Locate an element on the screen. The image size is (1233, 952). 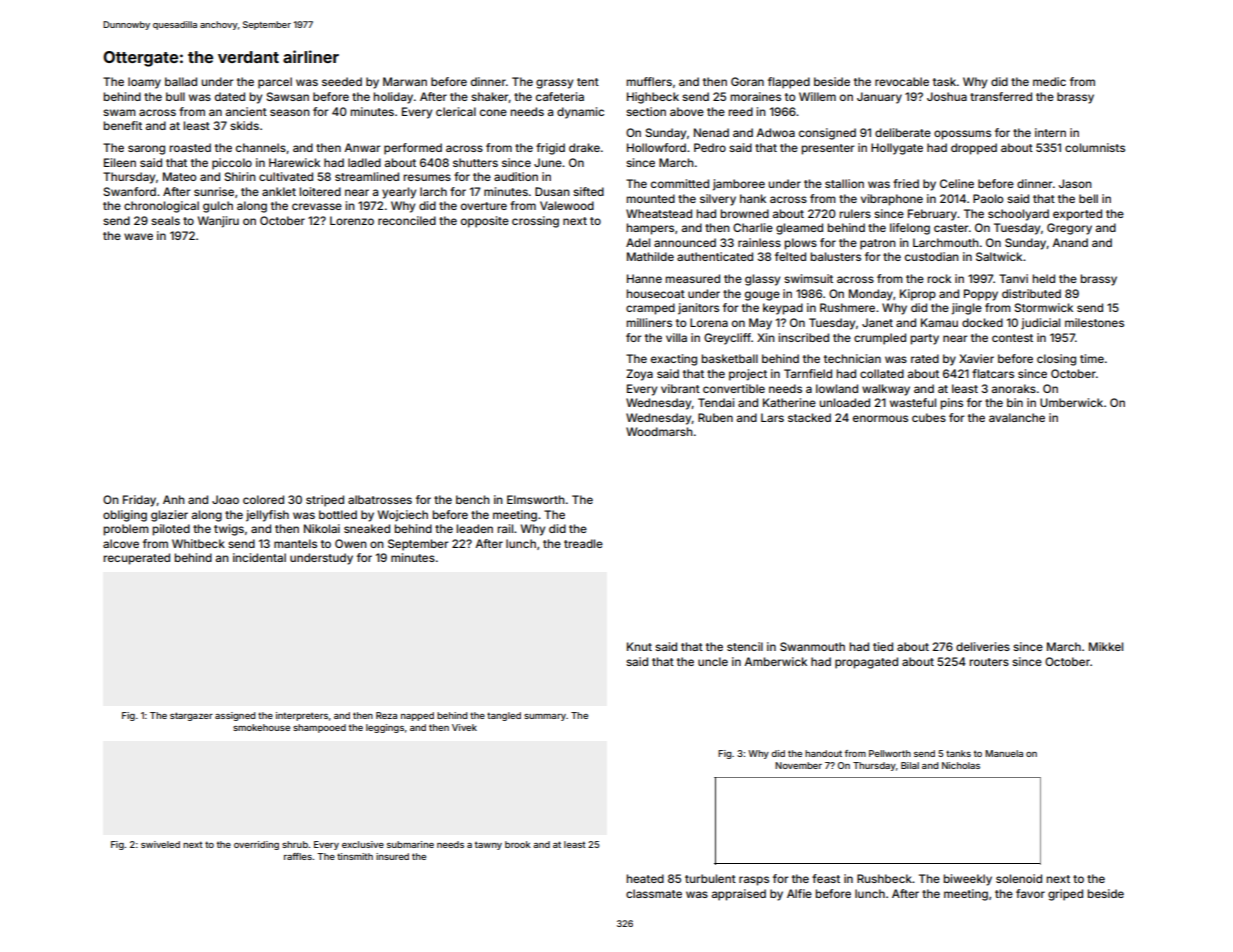
Manuela is located at coordinates (1004, 753).
